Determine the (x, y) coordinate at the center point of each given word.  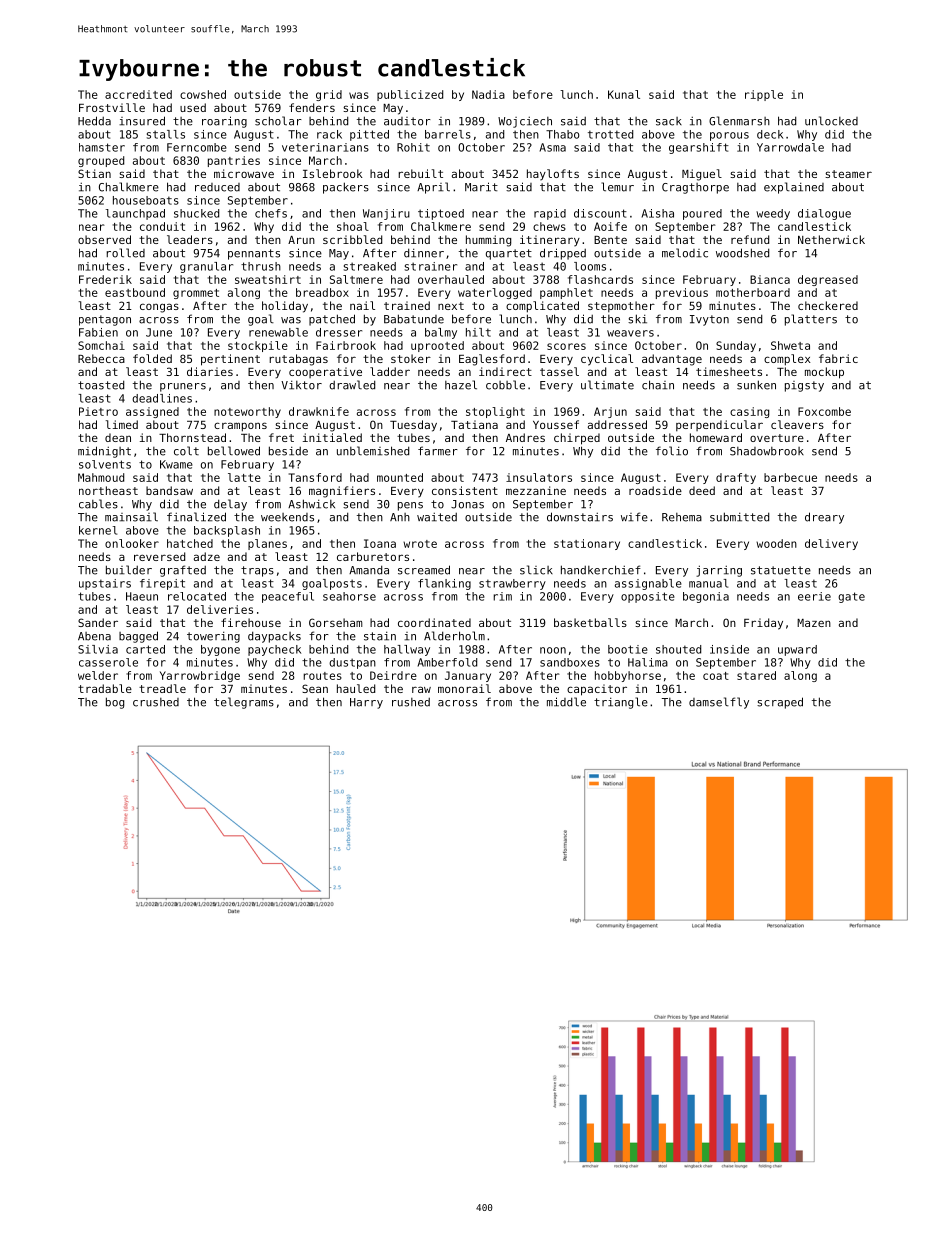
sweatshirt (268, 279)
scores (566, 346)
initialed (332, 437)
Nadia (488, 94)
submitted (739, 517)
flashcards (600, 279)
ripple (764, 95)
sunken (756, 385)
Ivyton (709, 320)
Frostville (112, 107)
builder (129, 570)
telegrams (244, 703)
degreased (828, 280)
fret (281, 437)
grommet (196, 294)
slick (536, 570)
